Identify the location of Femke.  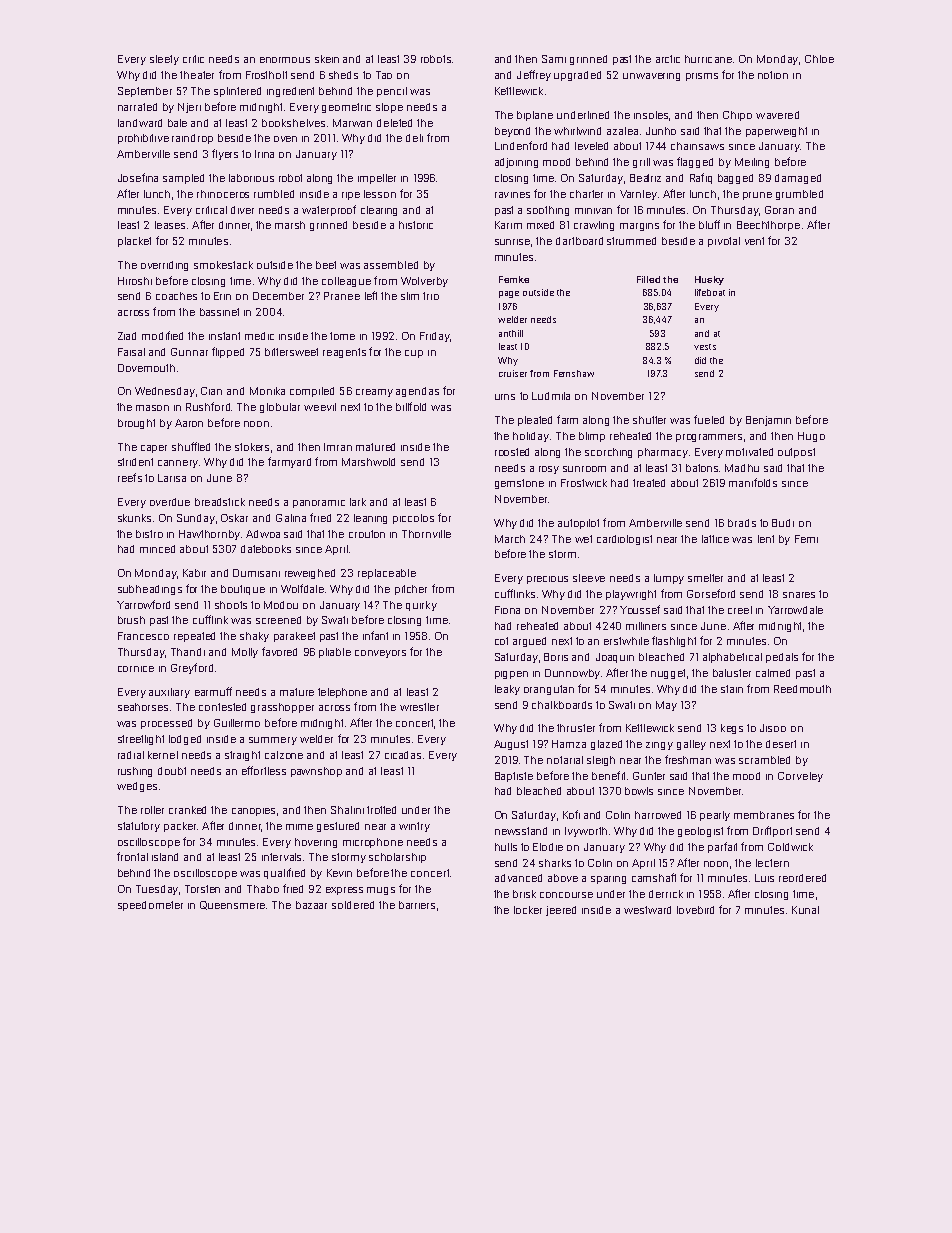
(514, 279).
